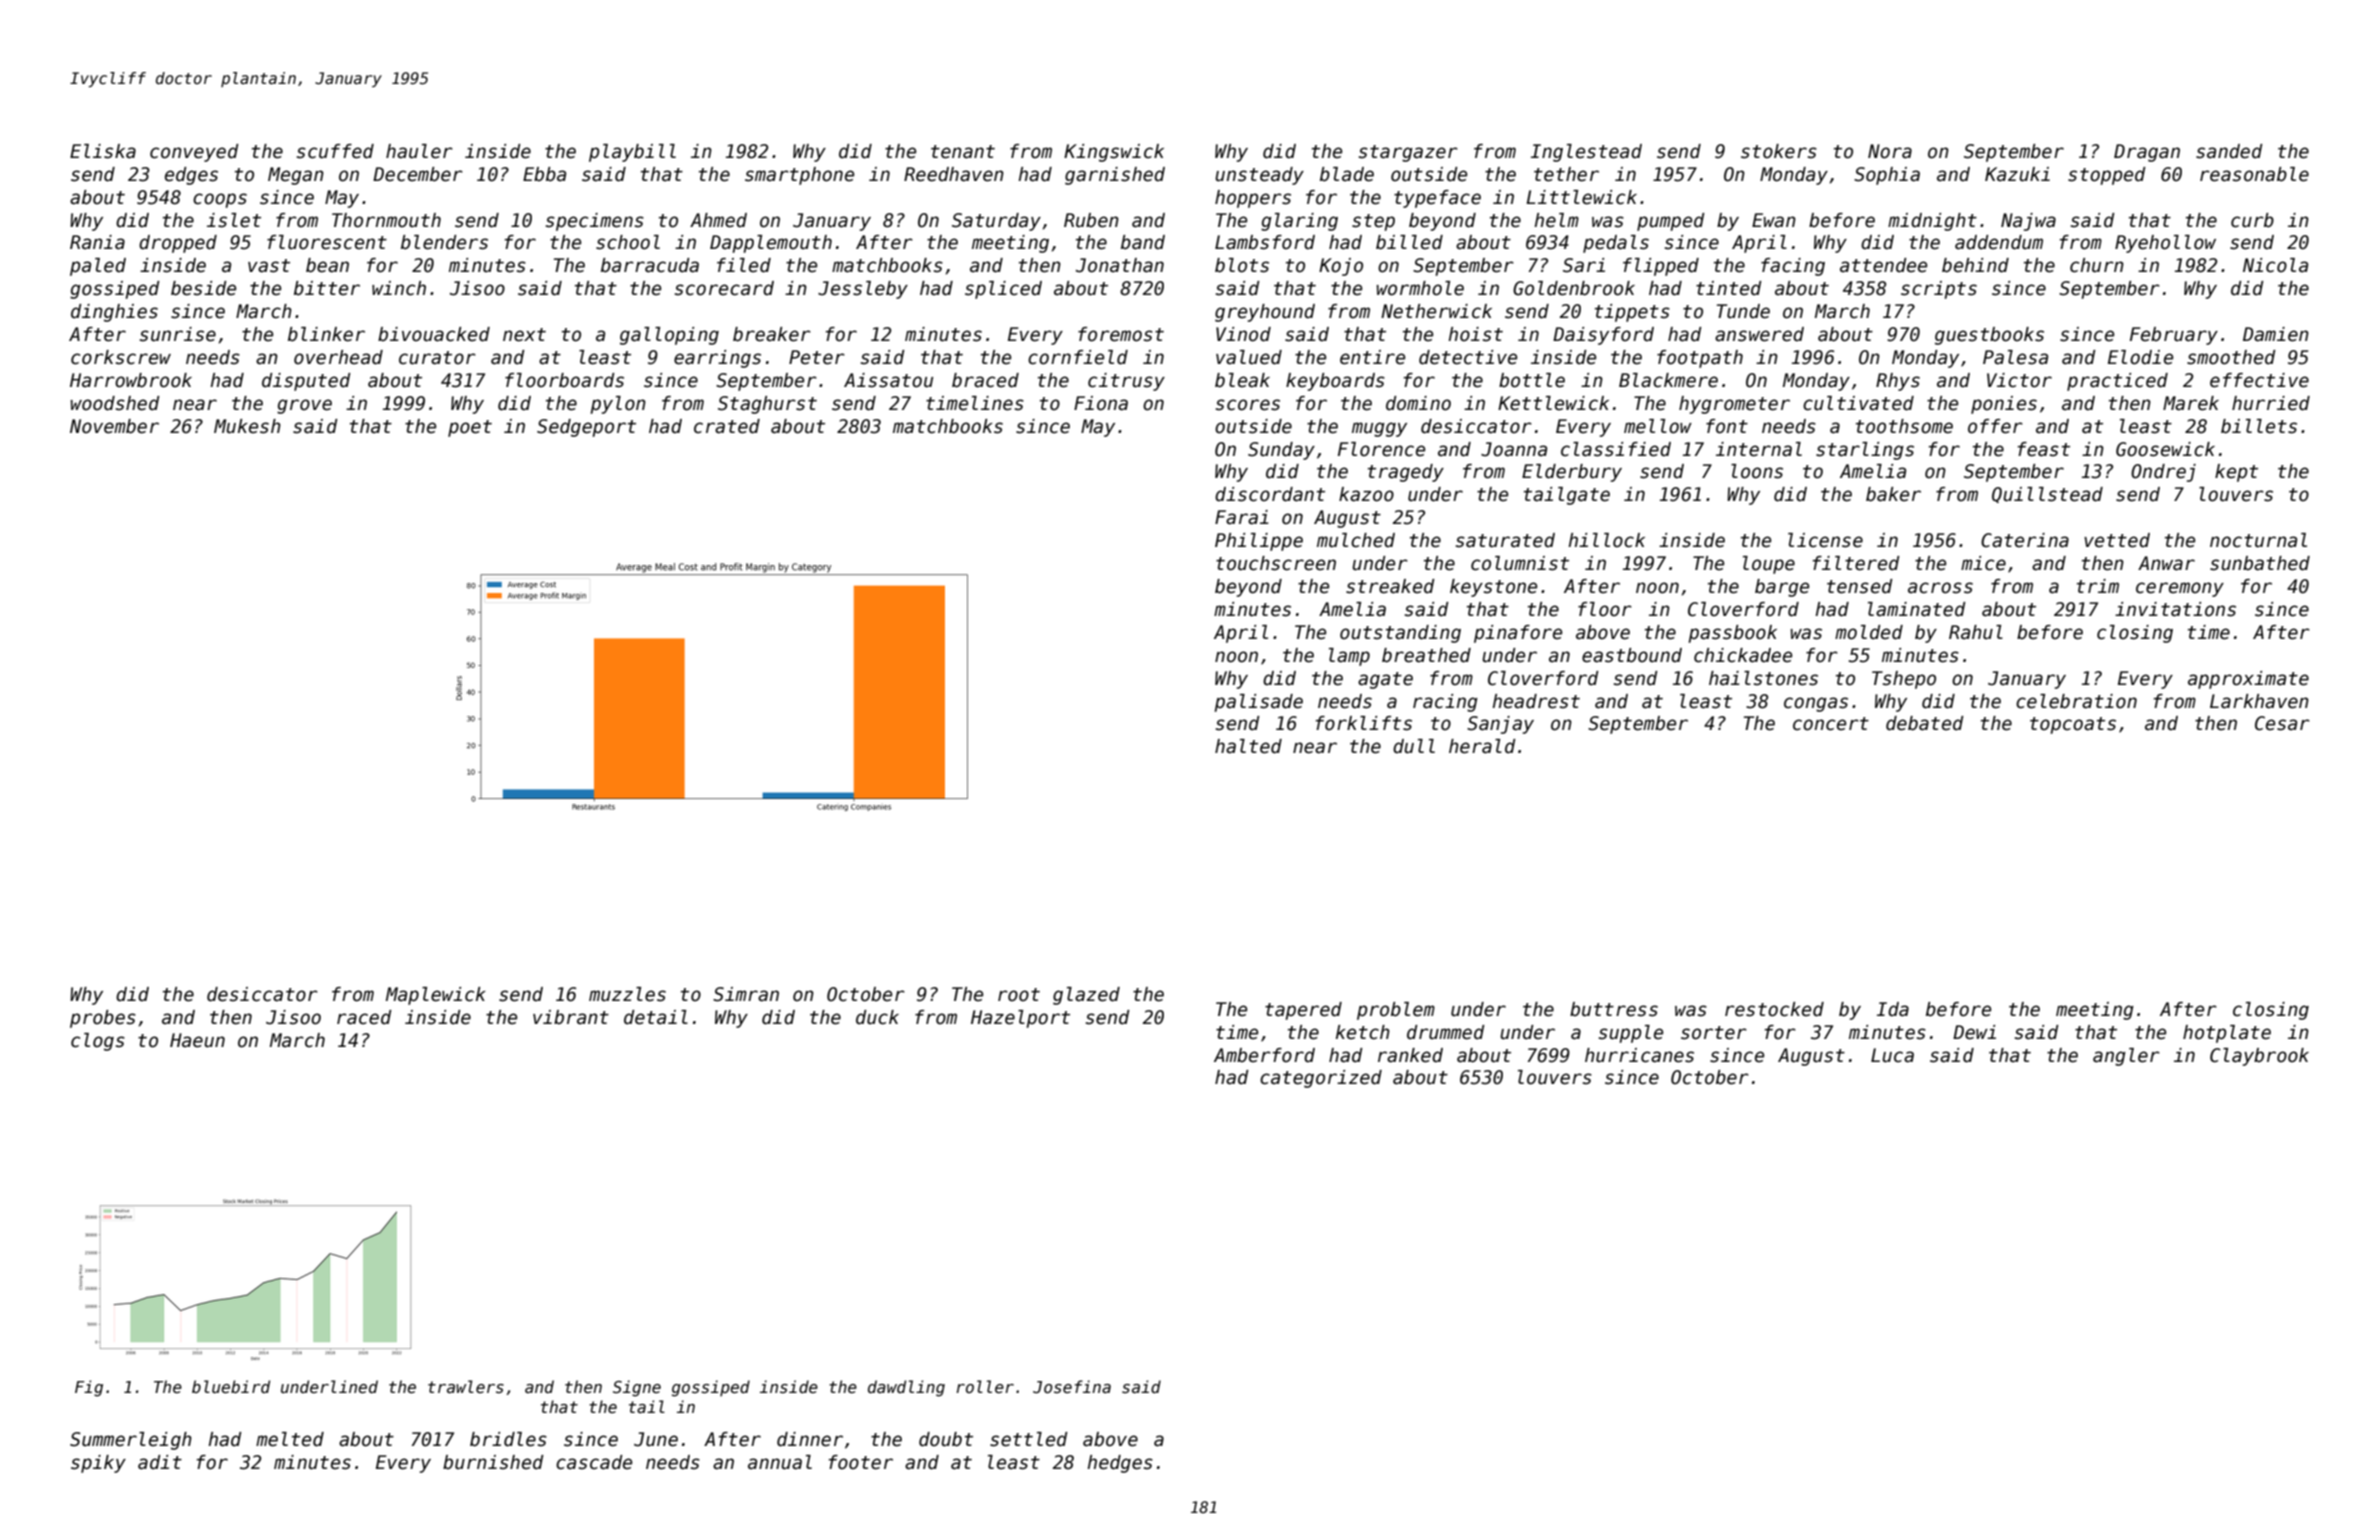 This document has width=2380, height=1540. I want to click on foremost, so click(1121, 334).
